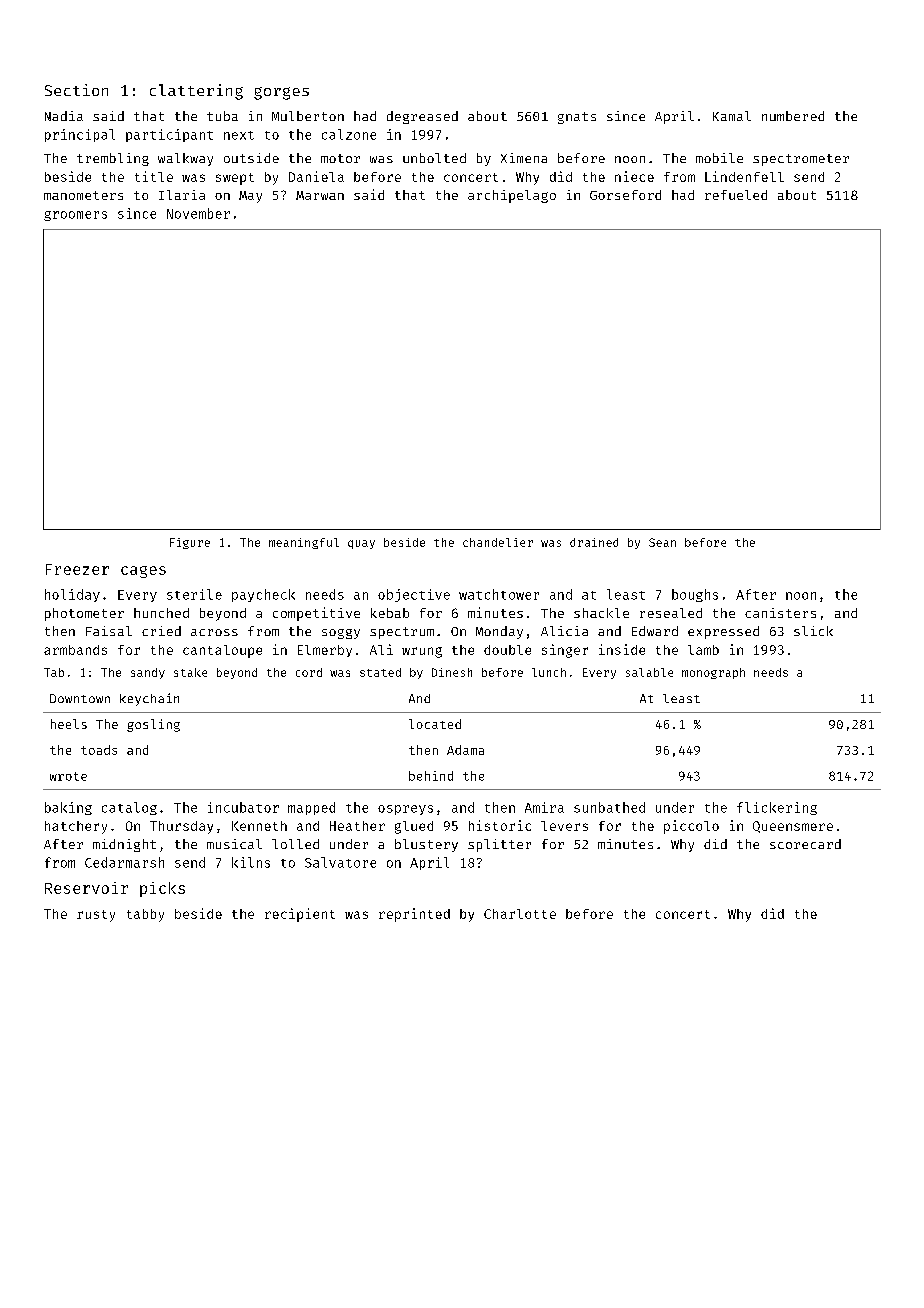  Describe the element at coordinates (75, 216) in the image. I see `groomers` at that location.
